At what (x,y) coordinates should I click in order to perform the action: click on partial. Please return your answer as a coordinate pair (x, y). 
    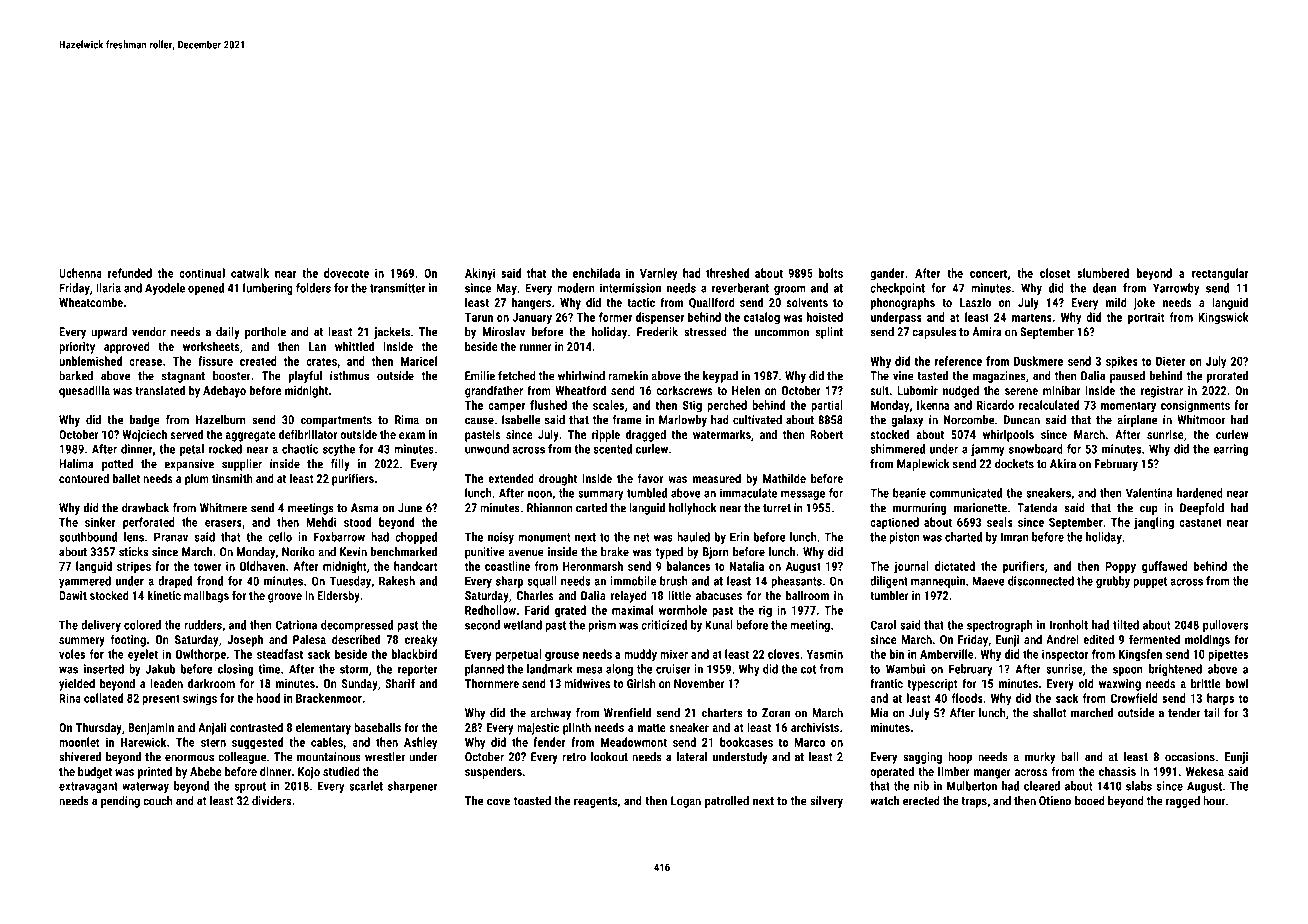
    Looking at the image, I should click on (827, 406).
